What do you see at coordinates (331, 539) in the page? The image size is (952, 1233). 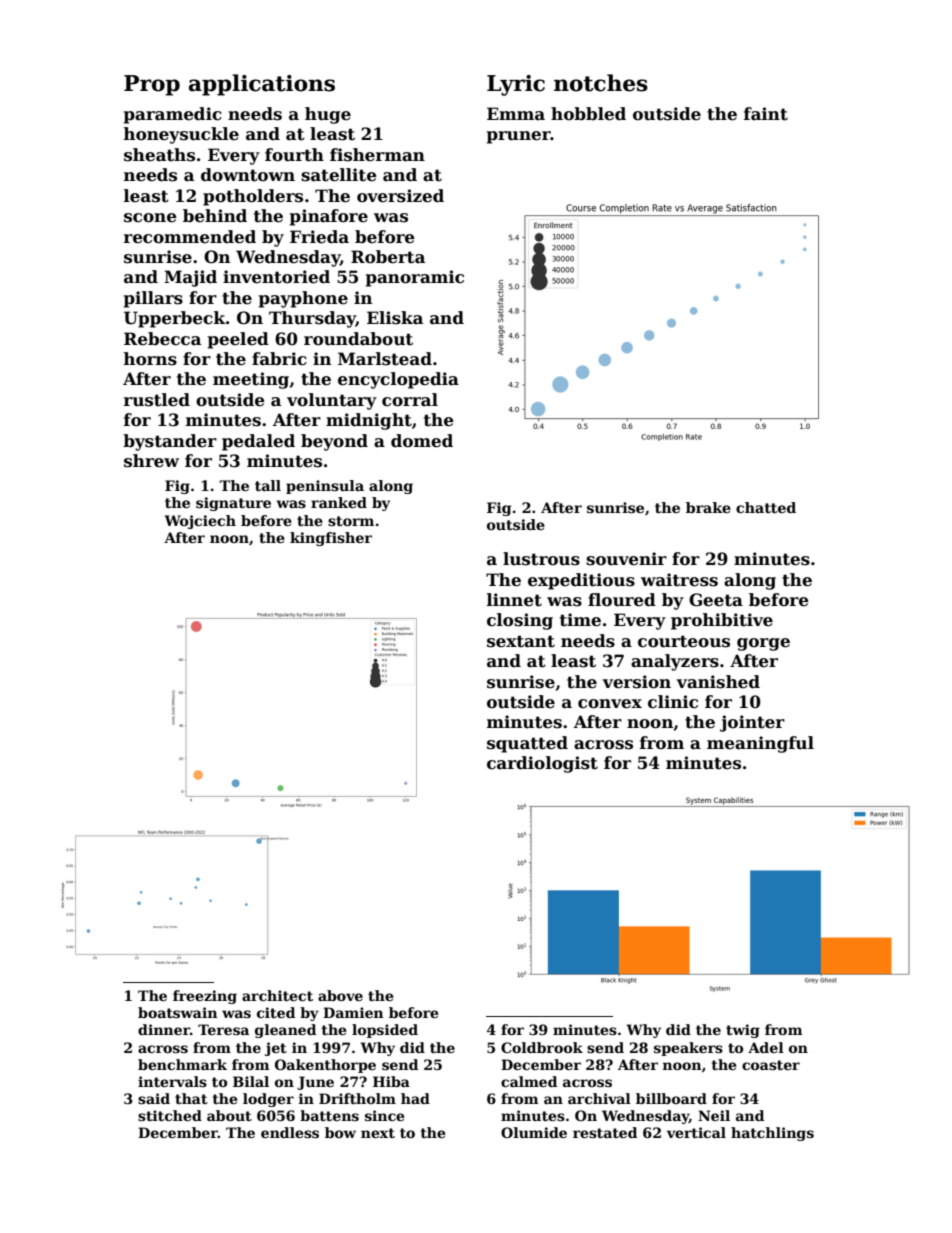 I see `kingfisher` at bounding box center [331, 539].
